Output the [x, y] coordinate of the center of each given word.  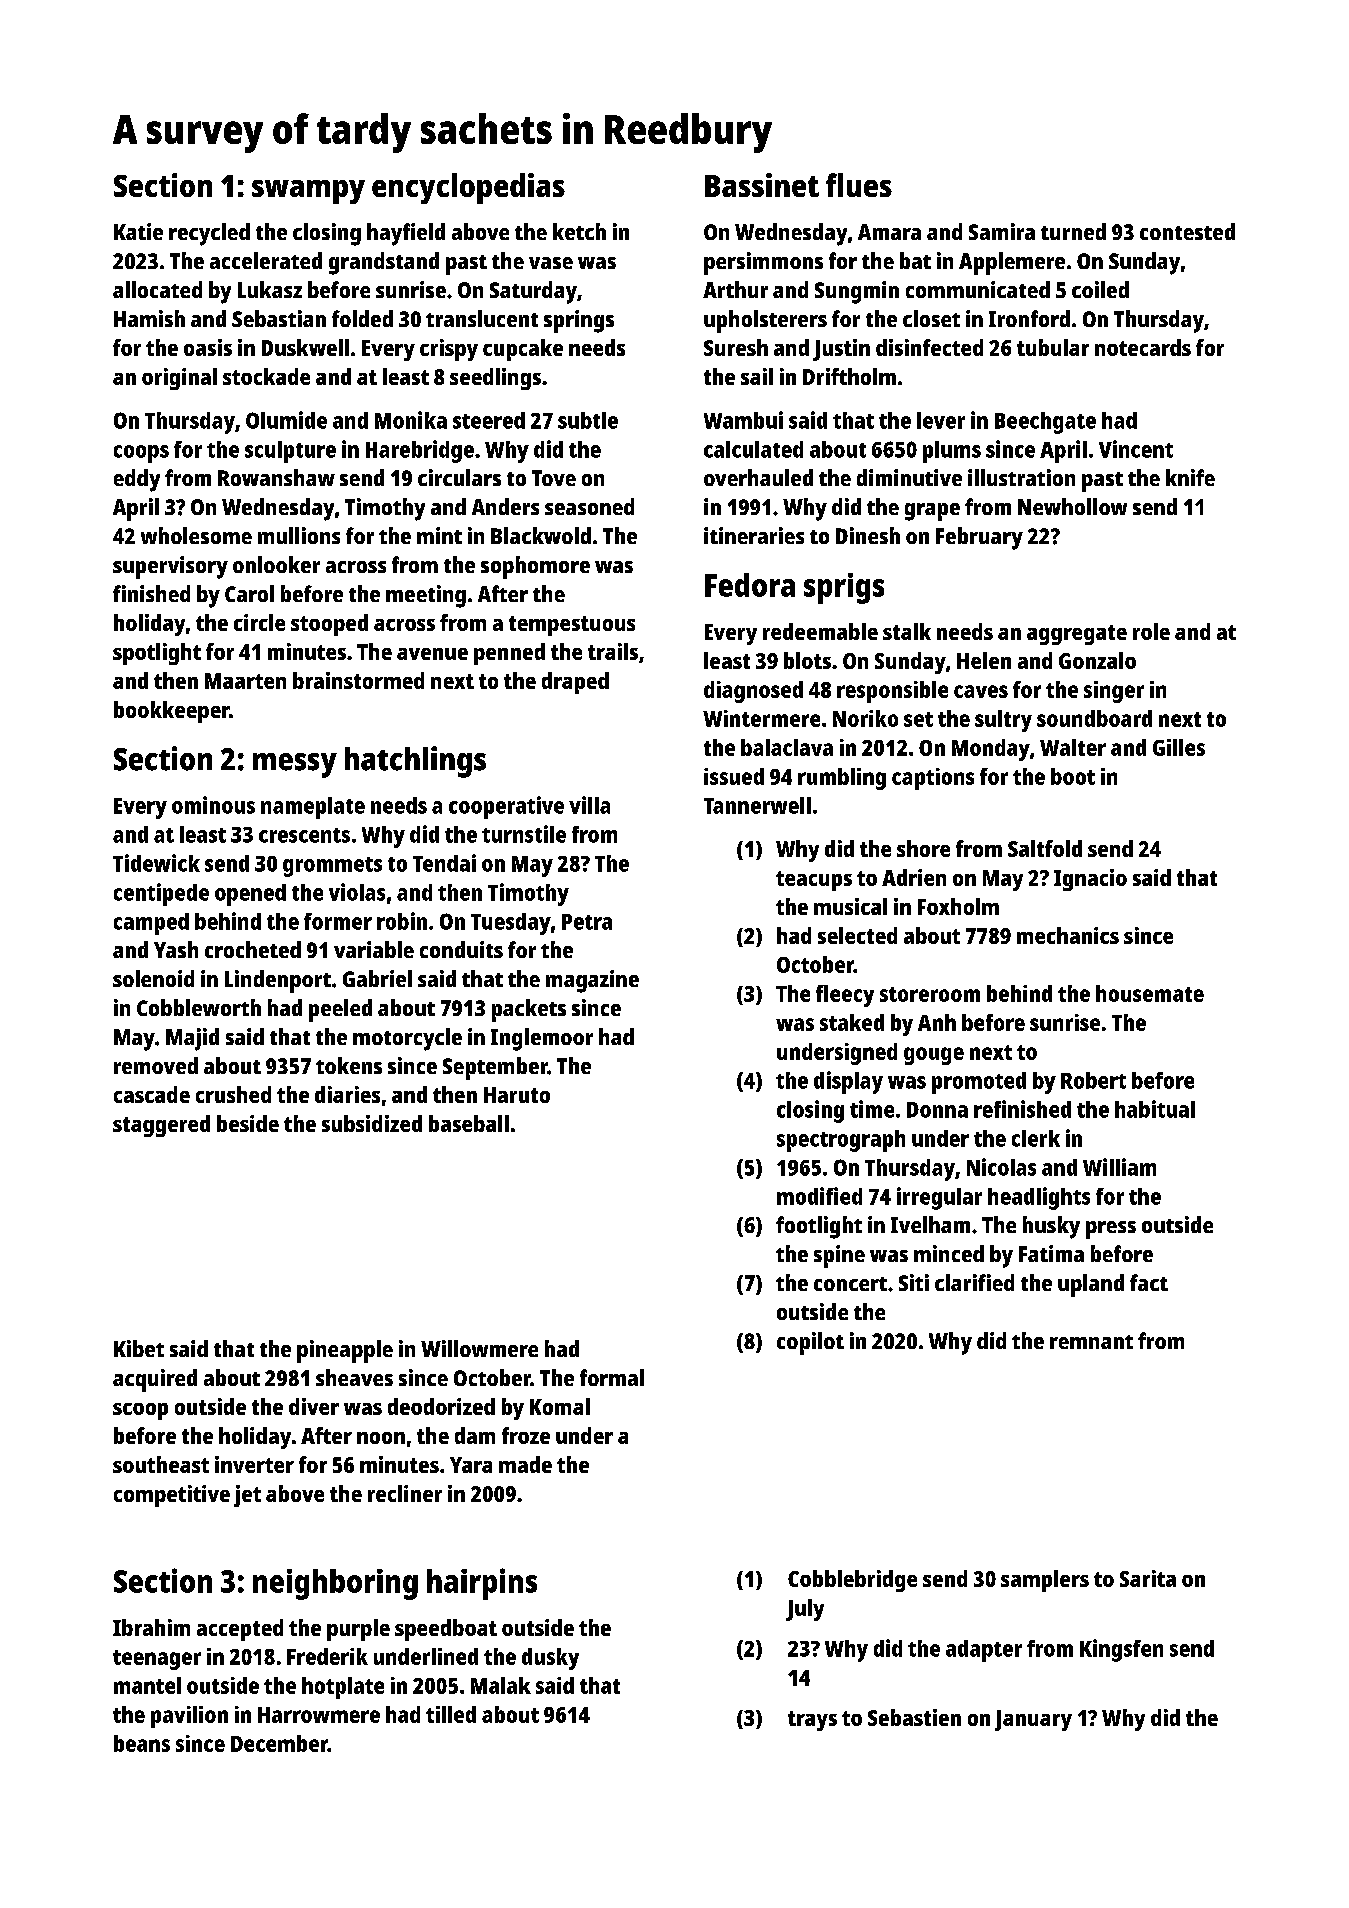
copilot [810, 1343]
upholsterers [765, 321]
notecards [1143, 347]
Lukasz [270, 289]
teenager [157, 1660]
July [805, 1610]
